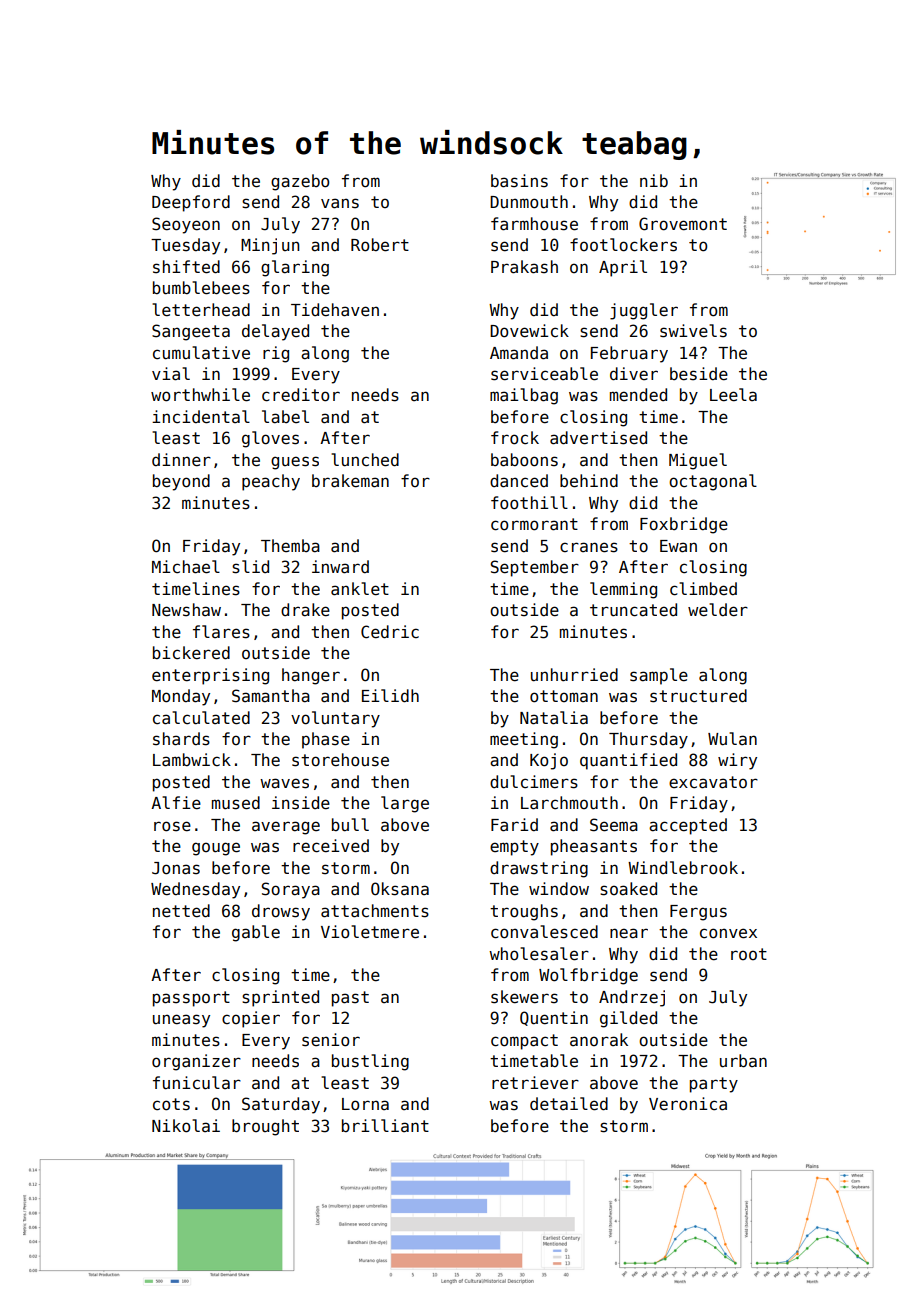  What do you see at coordinates (390, 632) in the screenshot?
I see `Cedric` at bounding box center [390, 632].
